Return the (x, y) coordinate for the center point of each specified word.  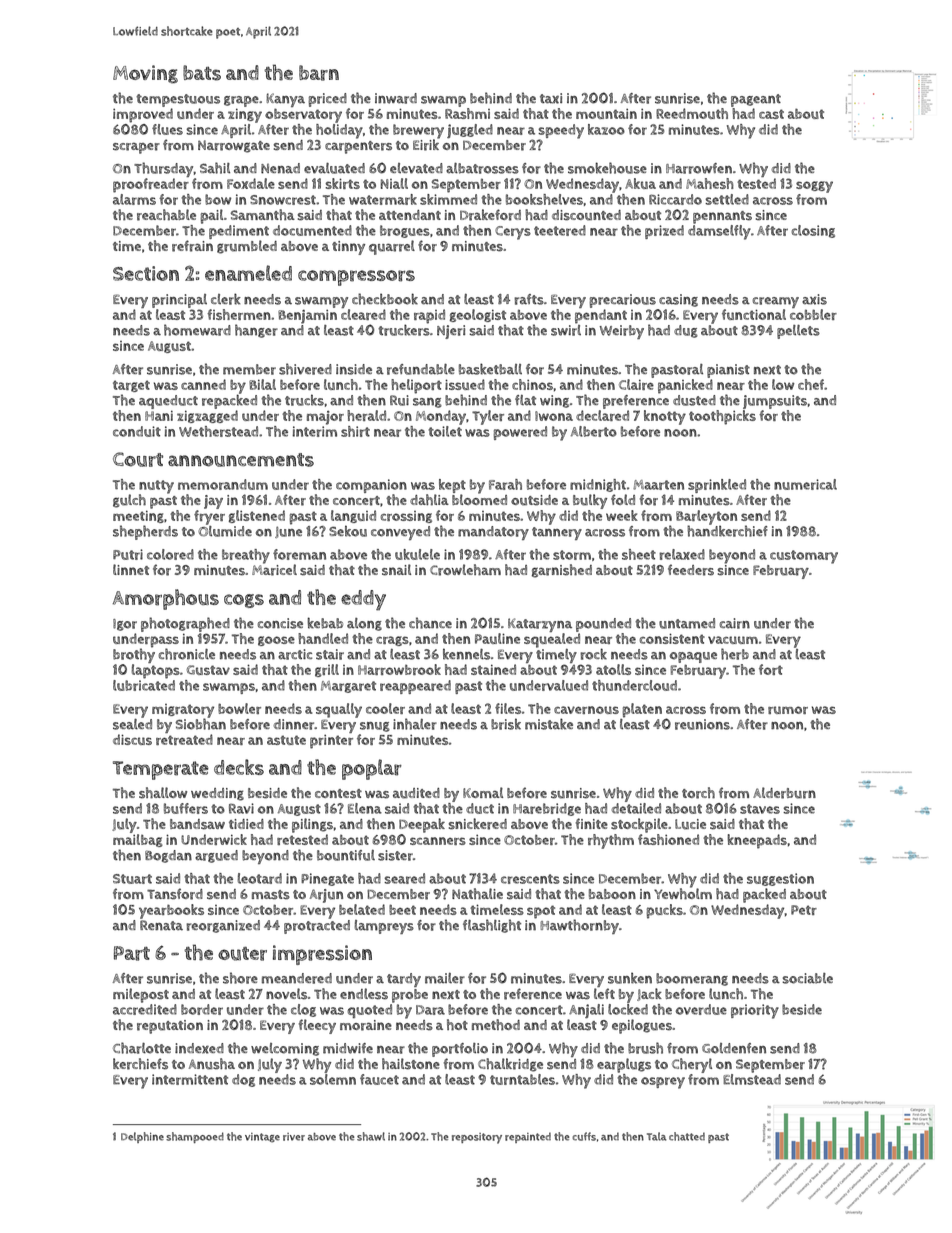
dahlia (429, 500)
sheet (639, 554)
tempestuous (178, 100)
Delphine (142, 1137)
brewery (418, 131)
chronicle (187, 654)
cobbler (813, 314)
